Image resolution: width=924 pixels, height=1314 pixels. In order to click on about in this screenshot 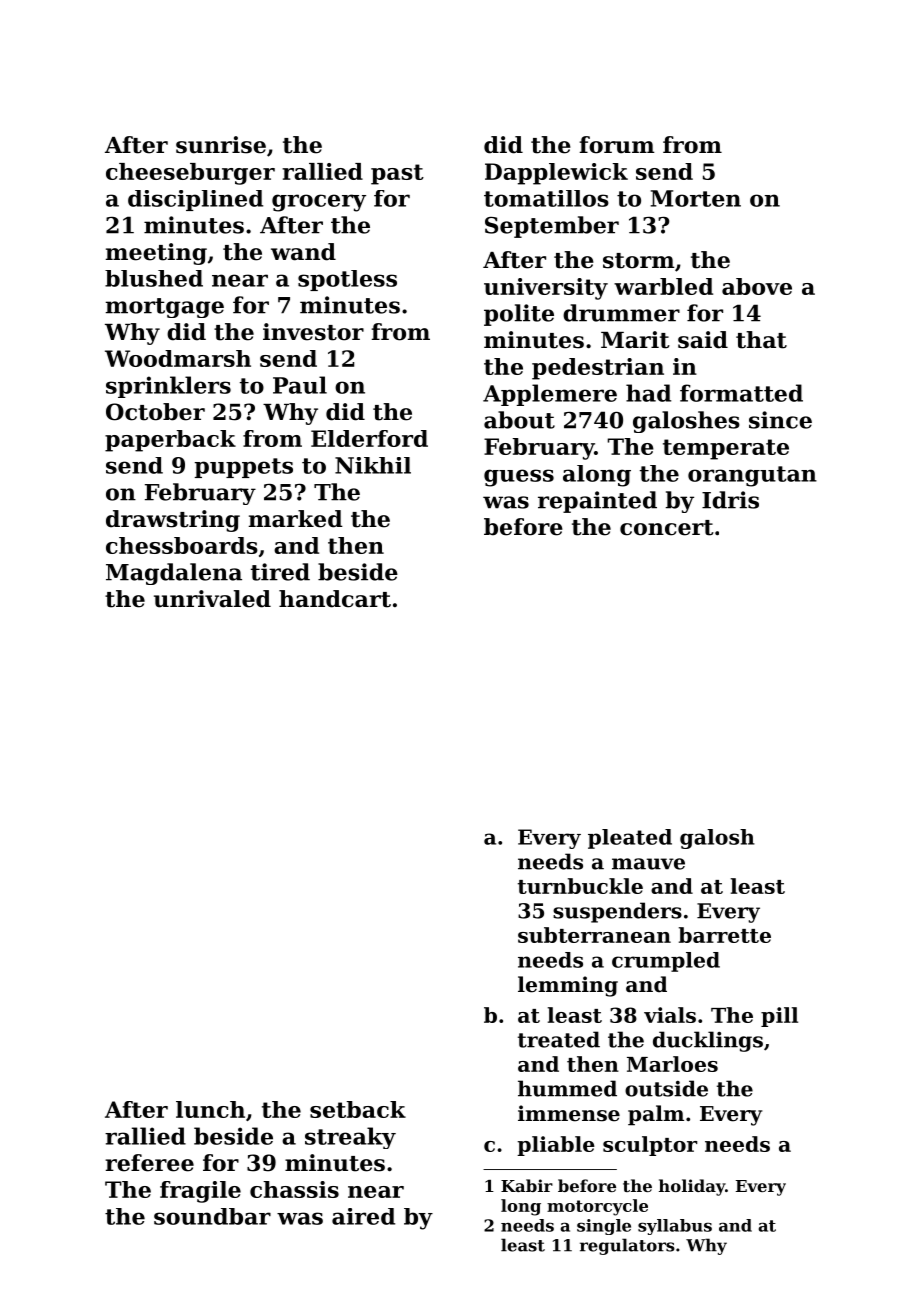, I will do `click(519, 420)`.
